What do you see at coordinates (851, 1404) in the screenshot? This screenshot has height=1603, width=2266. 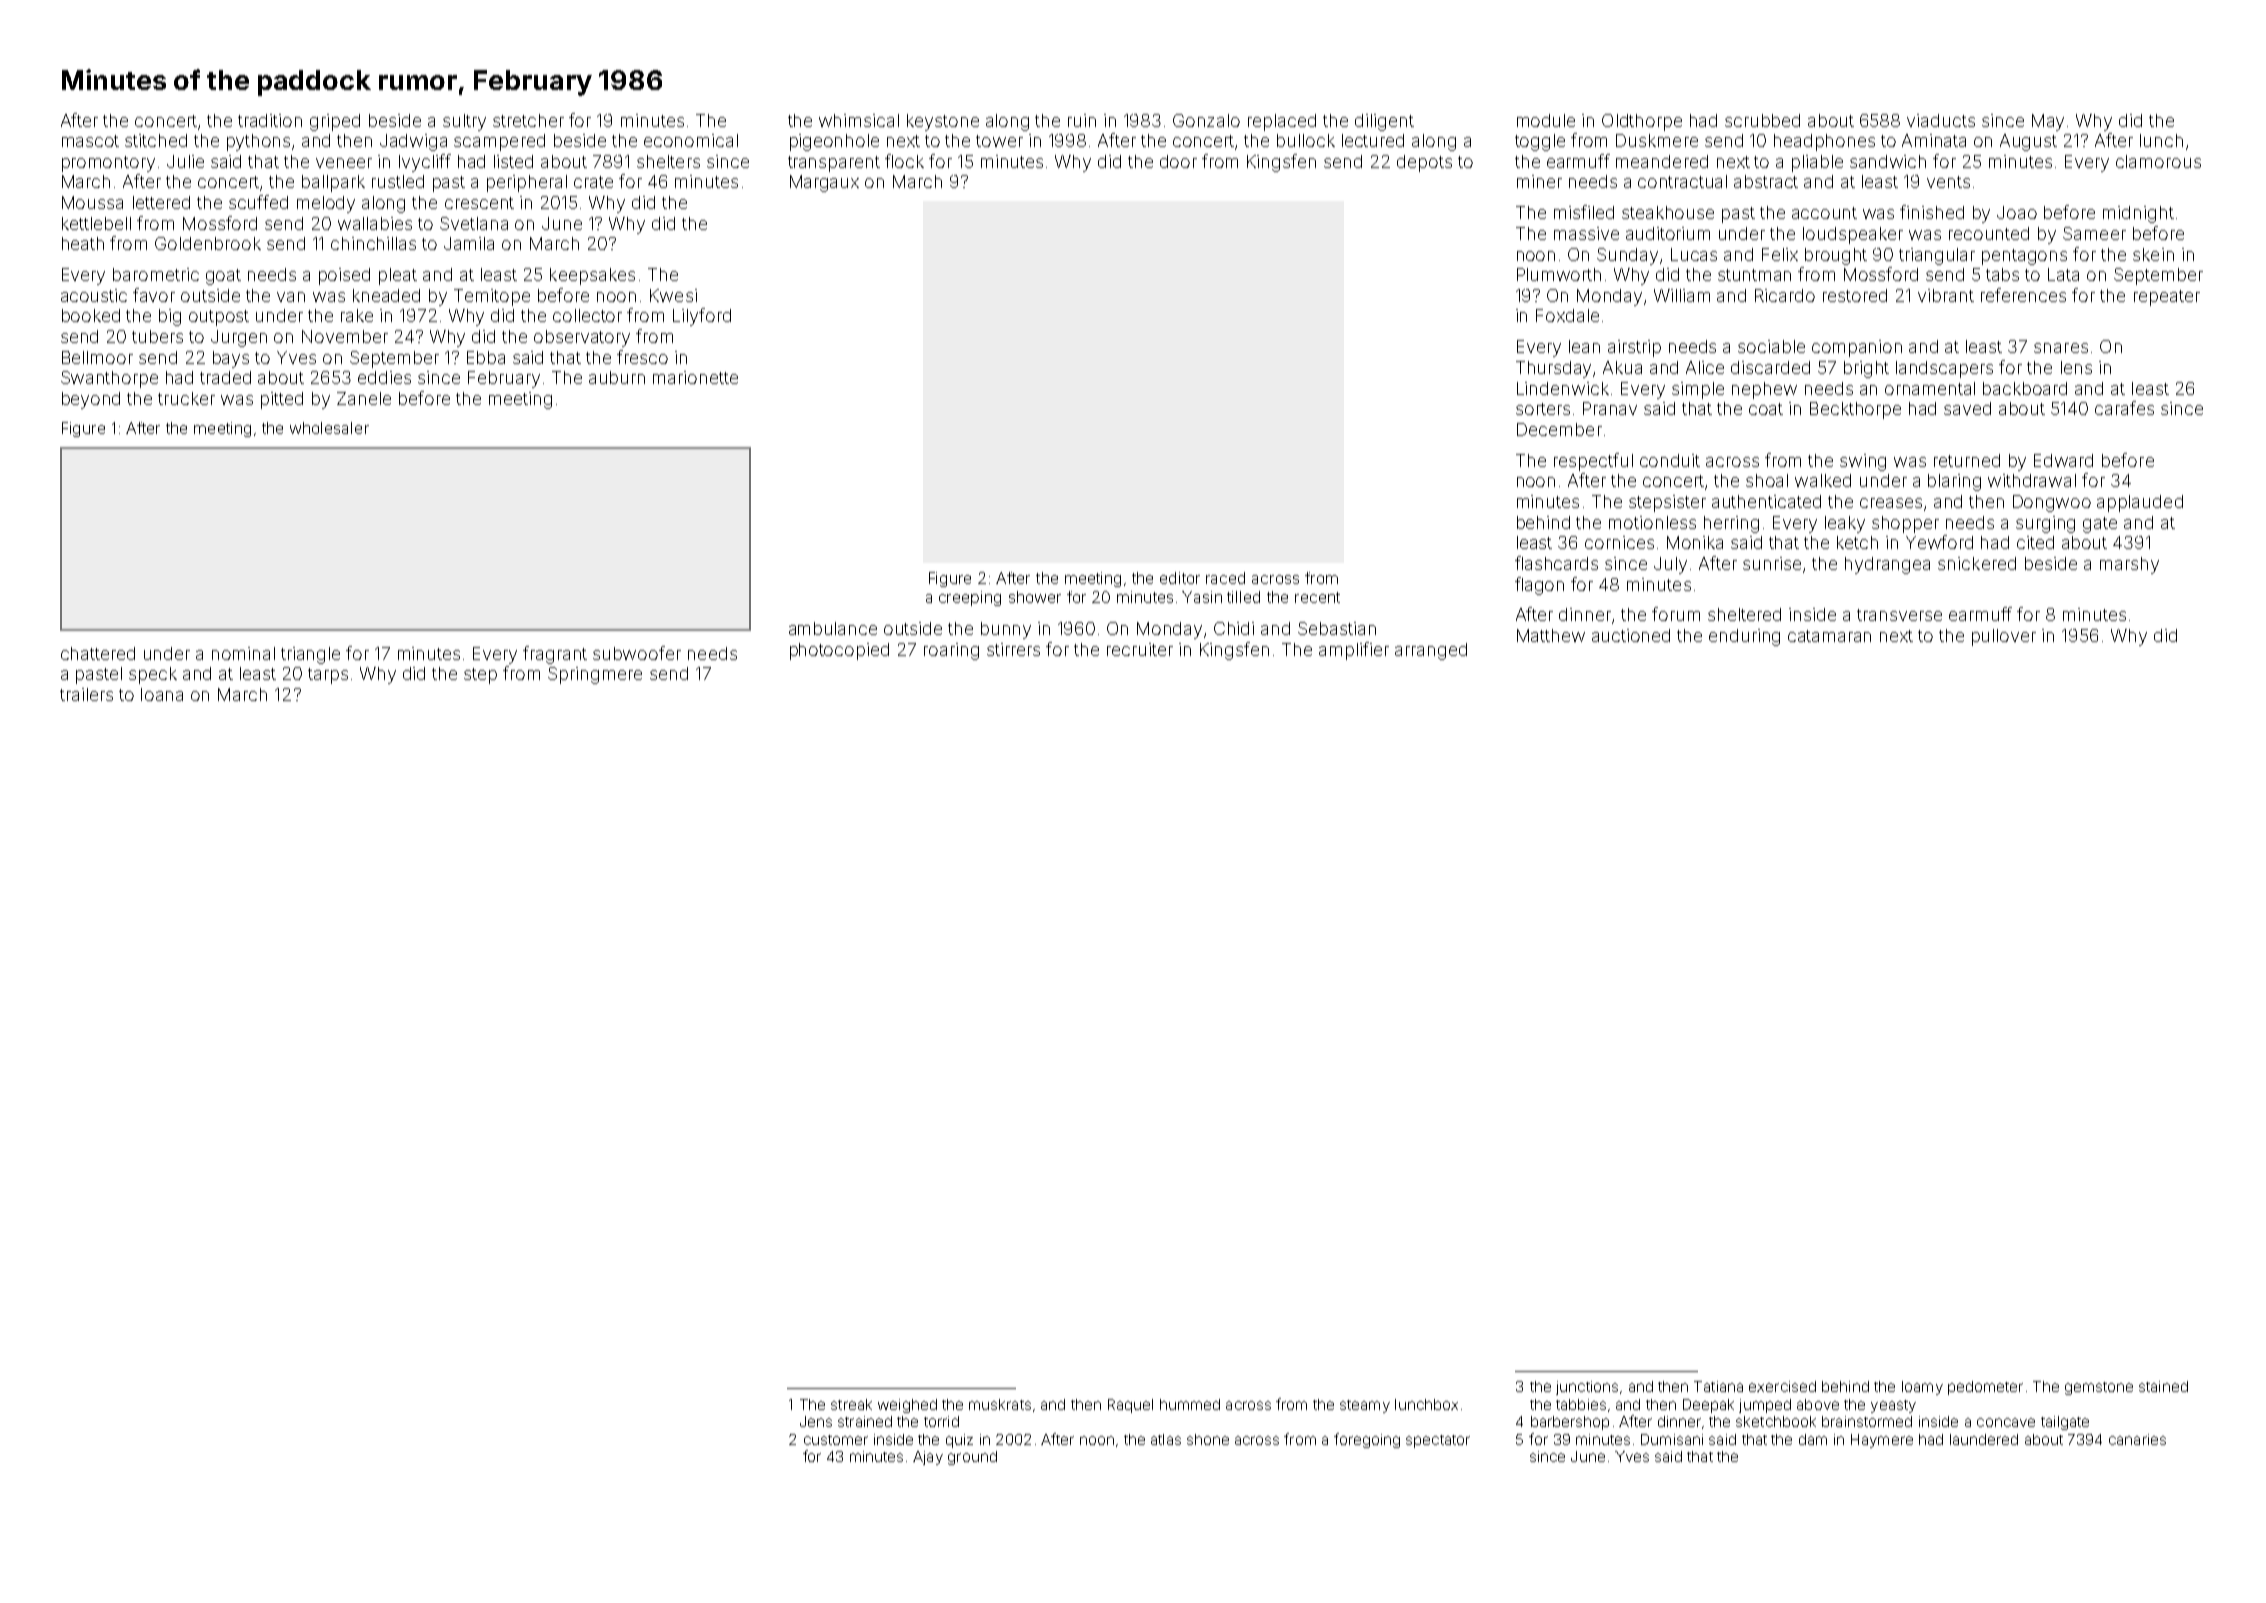 I see `streak` at bounding box center [851, 1404].
